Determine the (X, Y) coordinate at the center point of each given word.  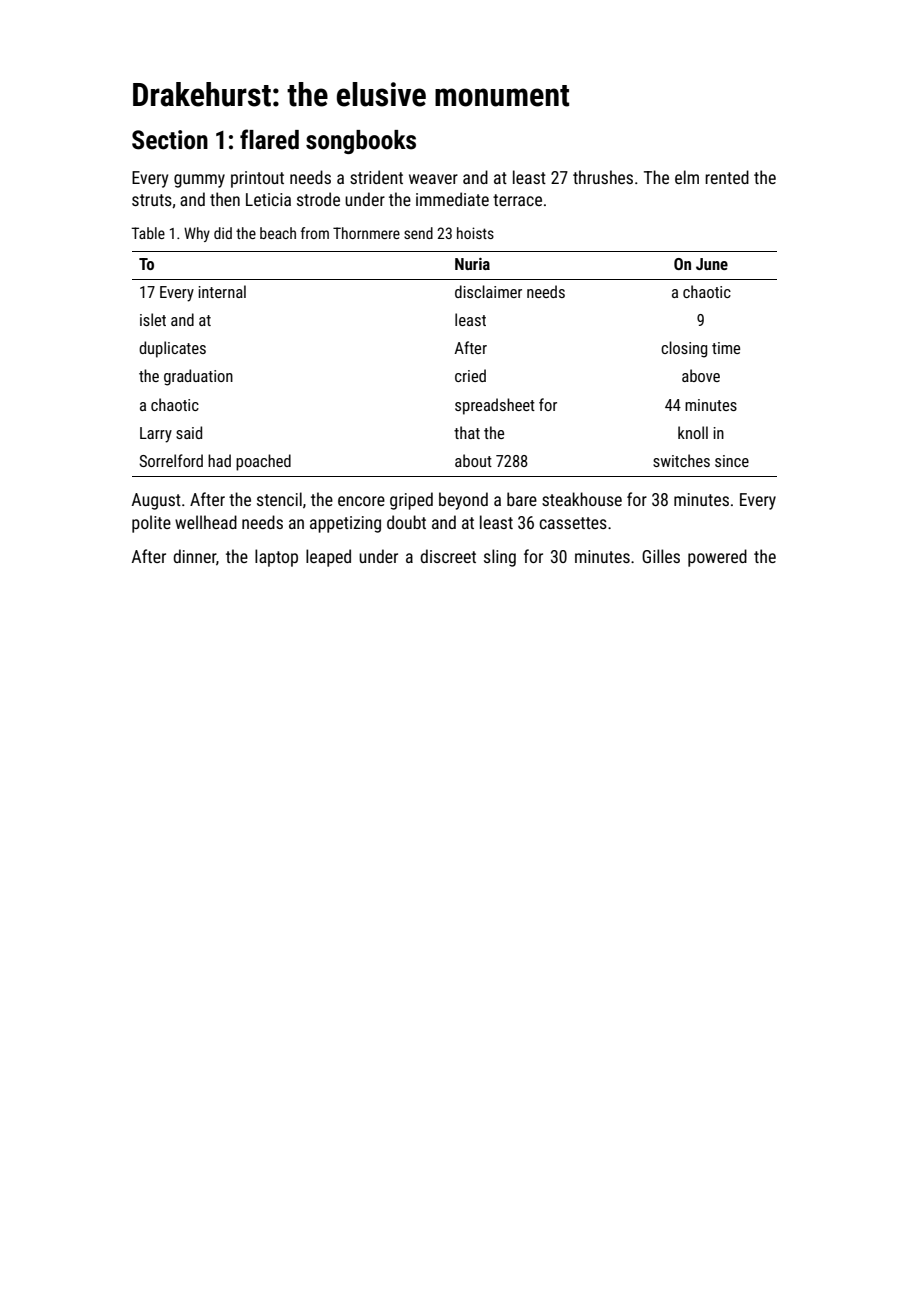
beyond (463, 501)
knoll (693, 432)
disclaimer (488, 291)
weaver (433, 179)
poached (263, 462)
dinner (194, 556)
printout (257, 179)
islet (153, 319)
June (712, 264)
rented (727, 177)
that (467, 432)
